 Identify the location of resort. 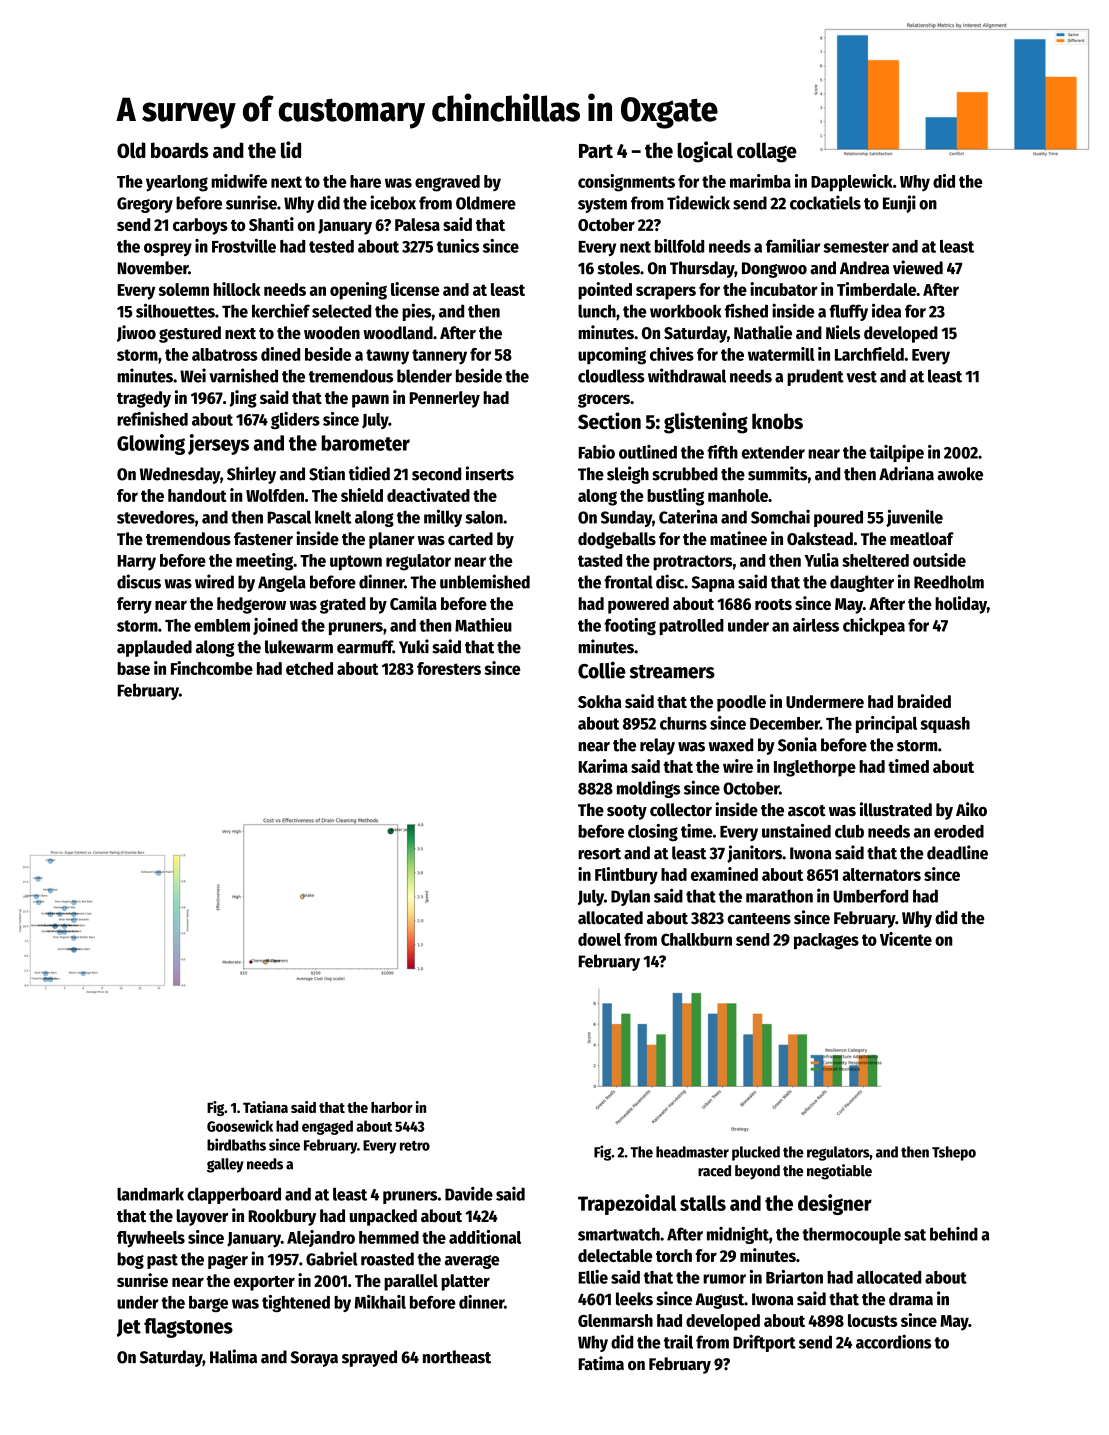
(599, 854).
